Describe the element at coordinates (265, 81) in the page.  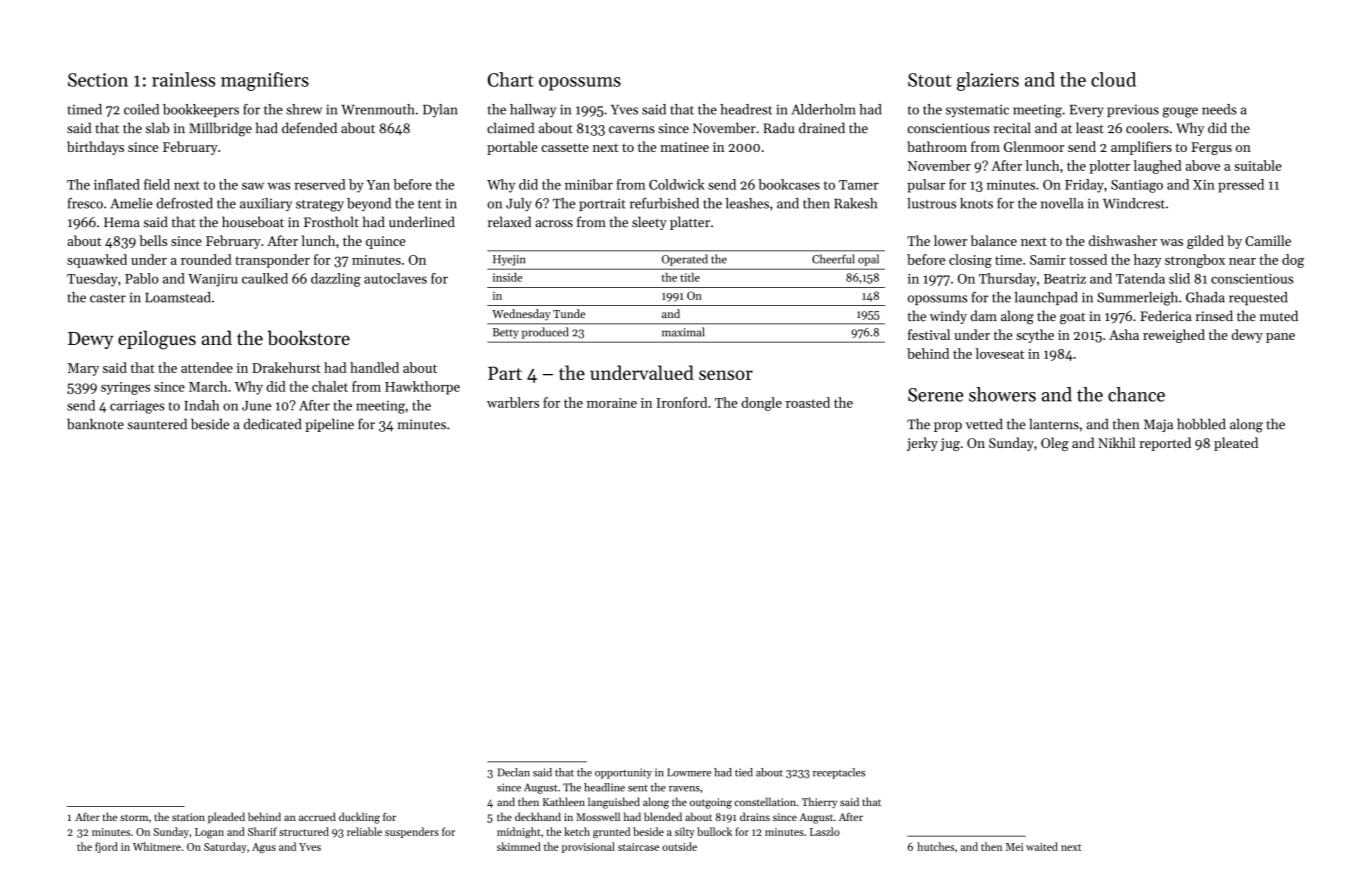
I see `magnifiers` at that location.
